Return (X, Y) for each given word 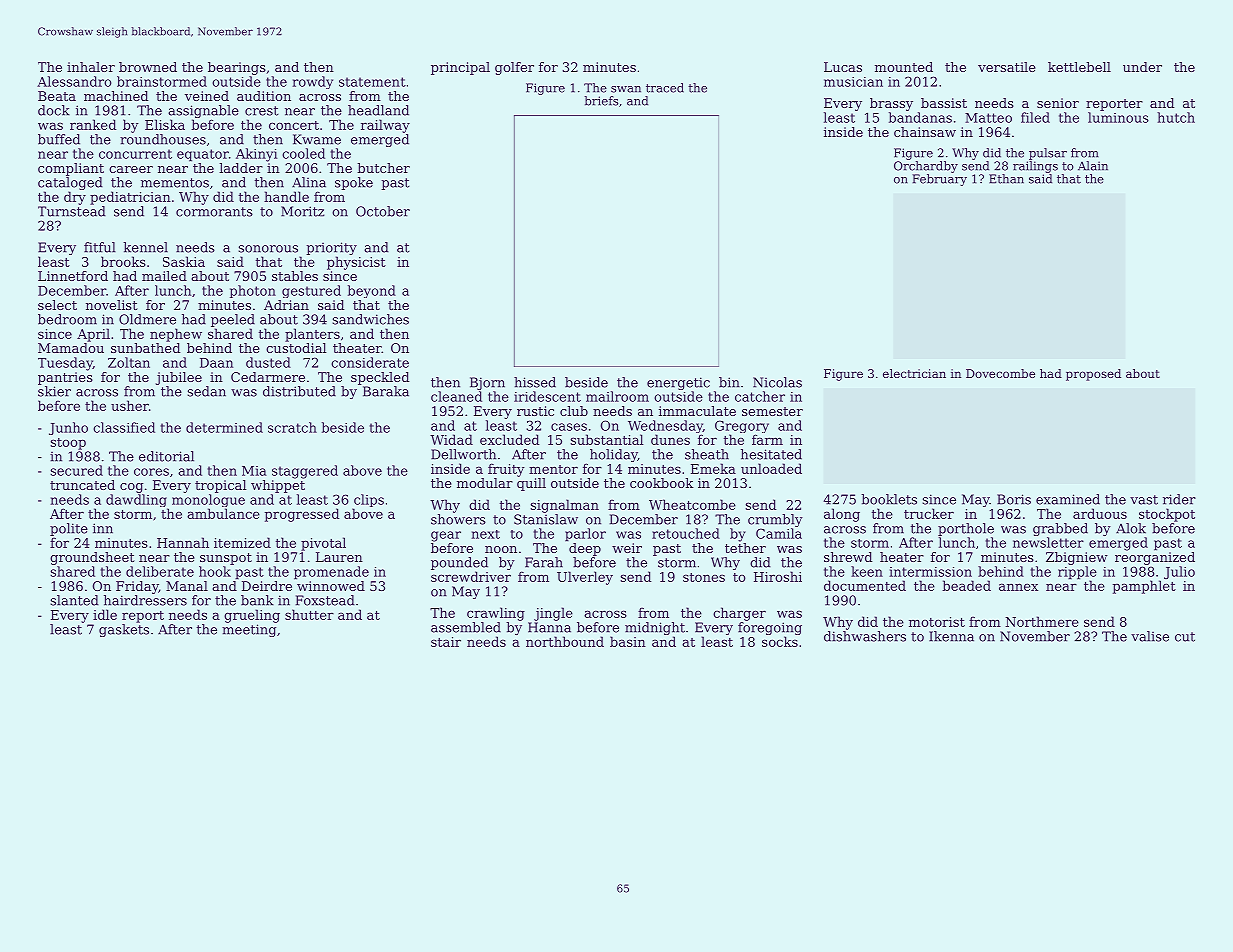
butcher (383, 168)
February (939, 180)
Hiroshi (778, 576)
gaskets (124, 630)
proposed (1093, 375)
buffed (59, 139)
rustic (535, 411)
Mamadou (71, 348)
